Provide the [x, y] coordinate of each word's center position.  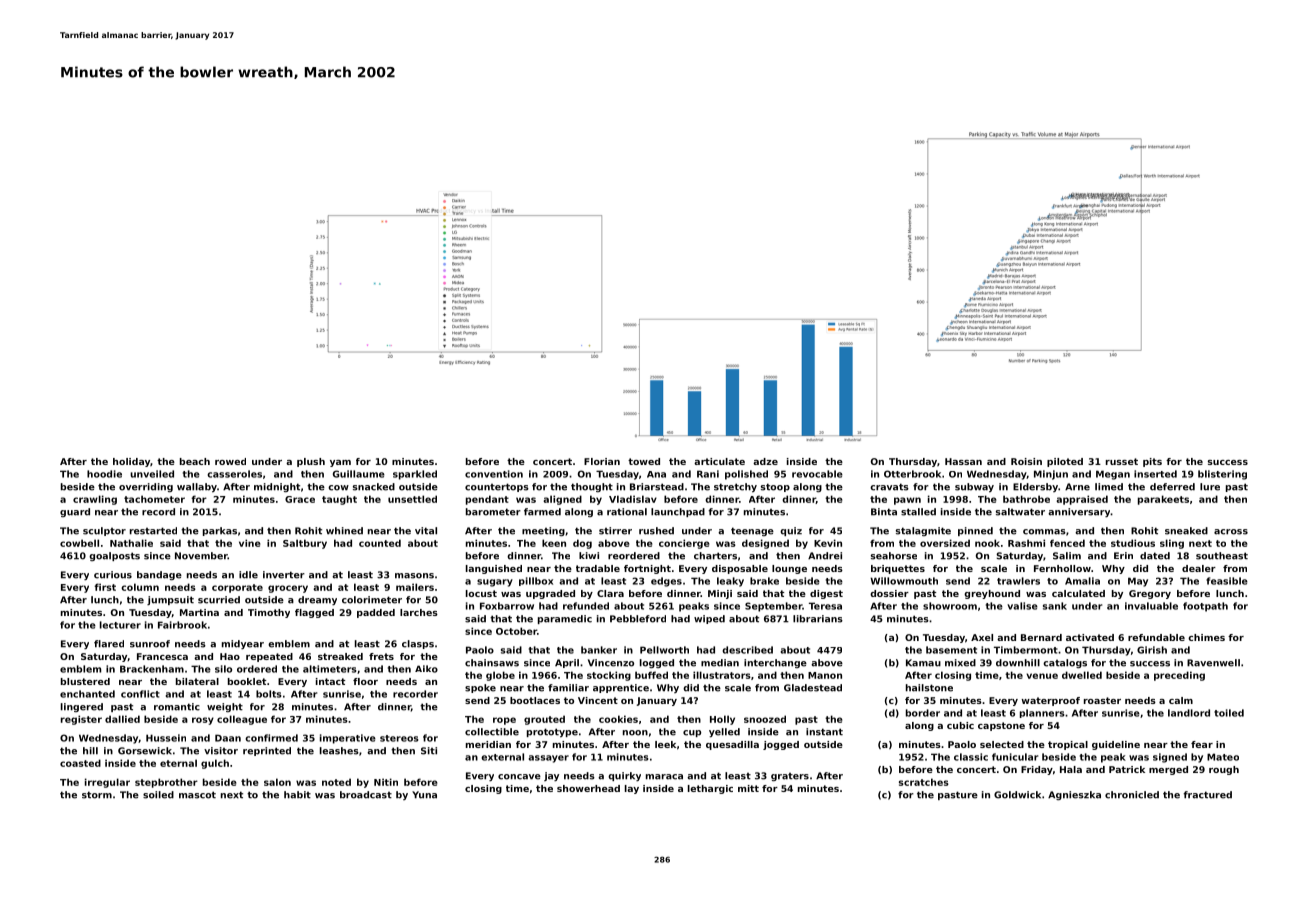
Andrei [825, 556]
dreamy [317, 600]
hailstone [929, 688]
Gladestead [813, 688]
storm [97, 795]
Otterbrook [912, 474]
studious [1133, 543]
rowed [230, 461]
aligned [562, 500]
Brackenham [152, 669]
